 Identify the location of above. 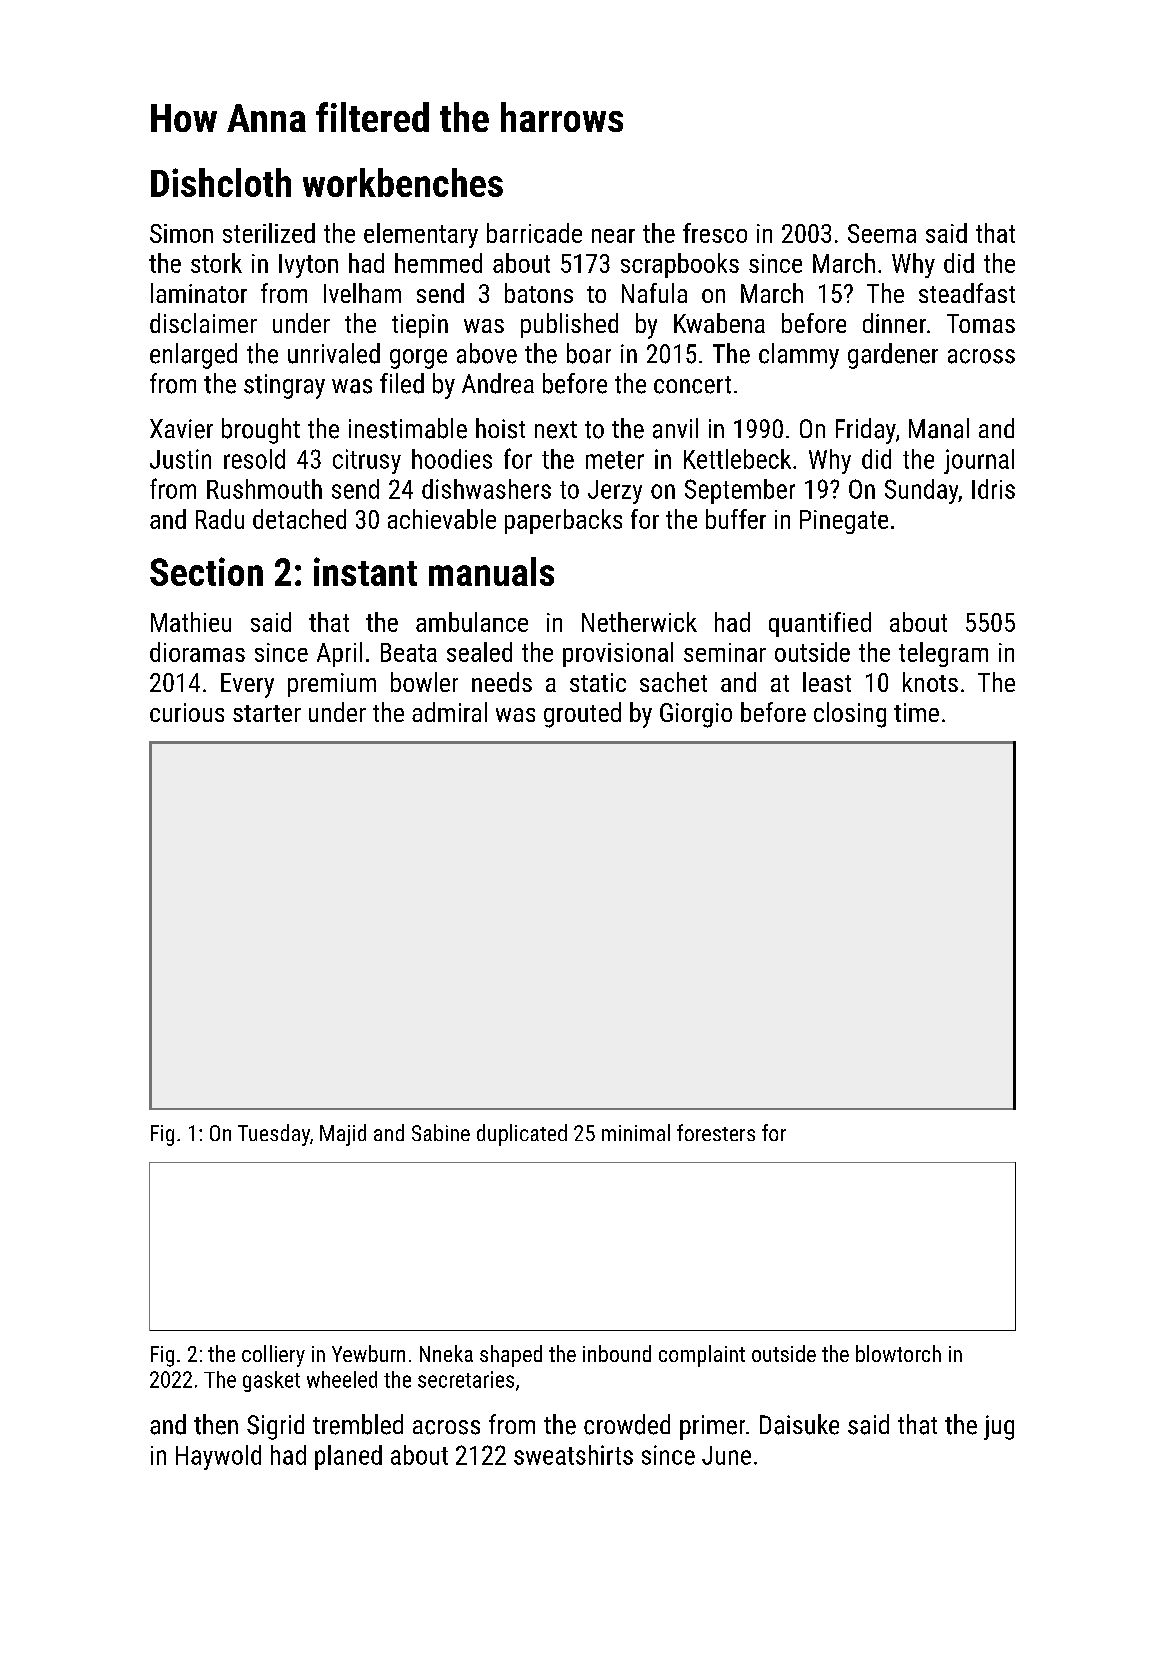
(487, 353).
